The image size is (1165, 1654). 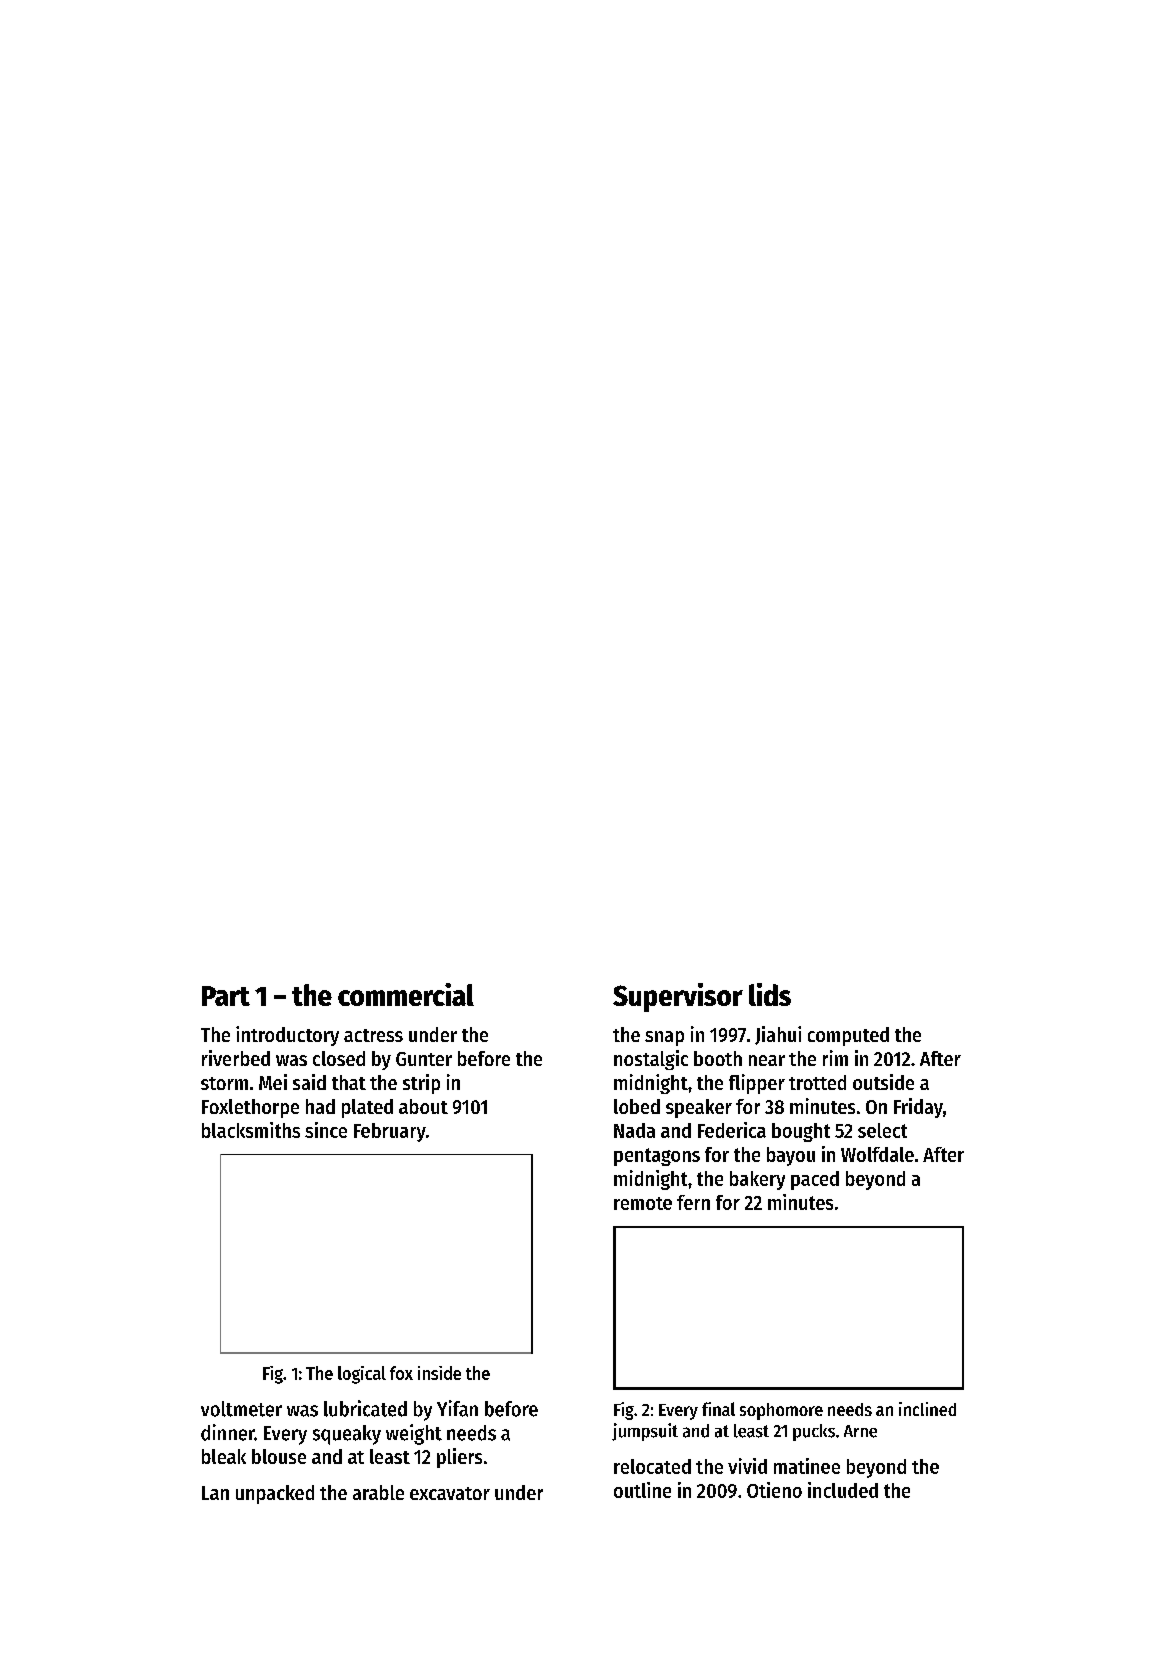 I want to click on inclined, so click(x=927, y=1409).
